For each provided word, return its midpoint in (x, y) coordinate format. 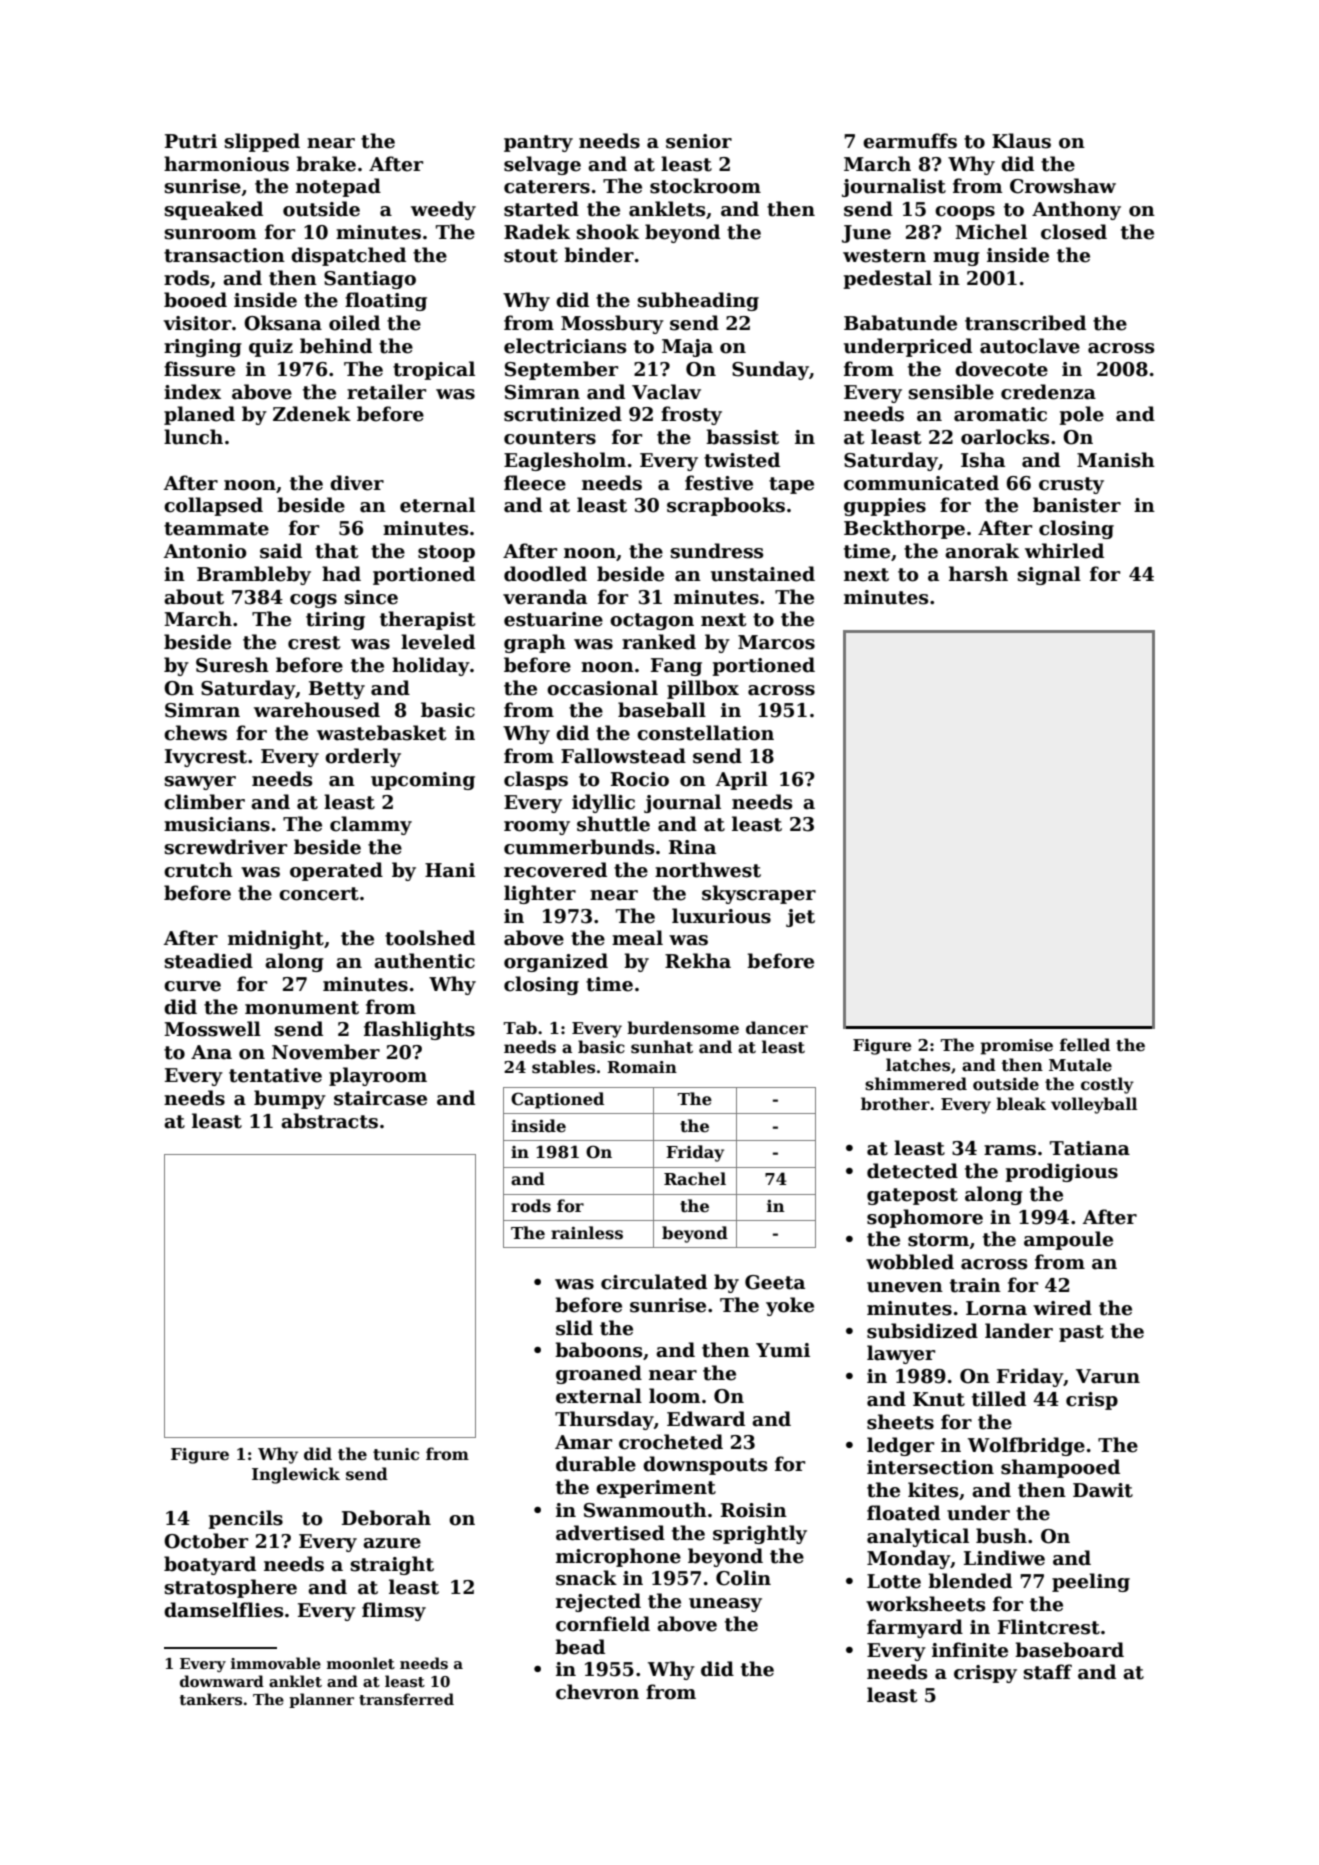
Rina (692, 847)
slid (574, 1328)
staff (1048, 1672)
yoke (790, 1306)
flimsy (394, 1611)
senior (699, 141)
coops (965, 213)
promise (1016, 1047)
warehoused (317, 710)
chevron (597, 1692)
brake (326, 164)
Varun (1108, 1376)
